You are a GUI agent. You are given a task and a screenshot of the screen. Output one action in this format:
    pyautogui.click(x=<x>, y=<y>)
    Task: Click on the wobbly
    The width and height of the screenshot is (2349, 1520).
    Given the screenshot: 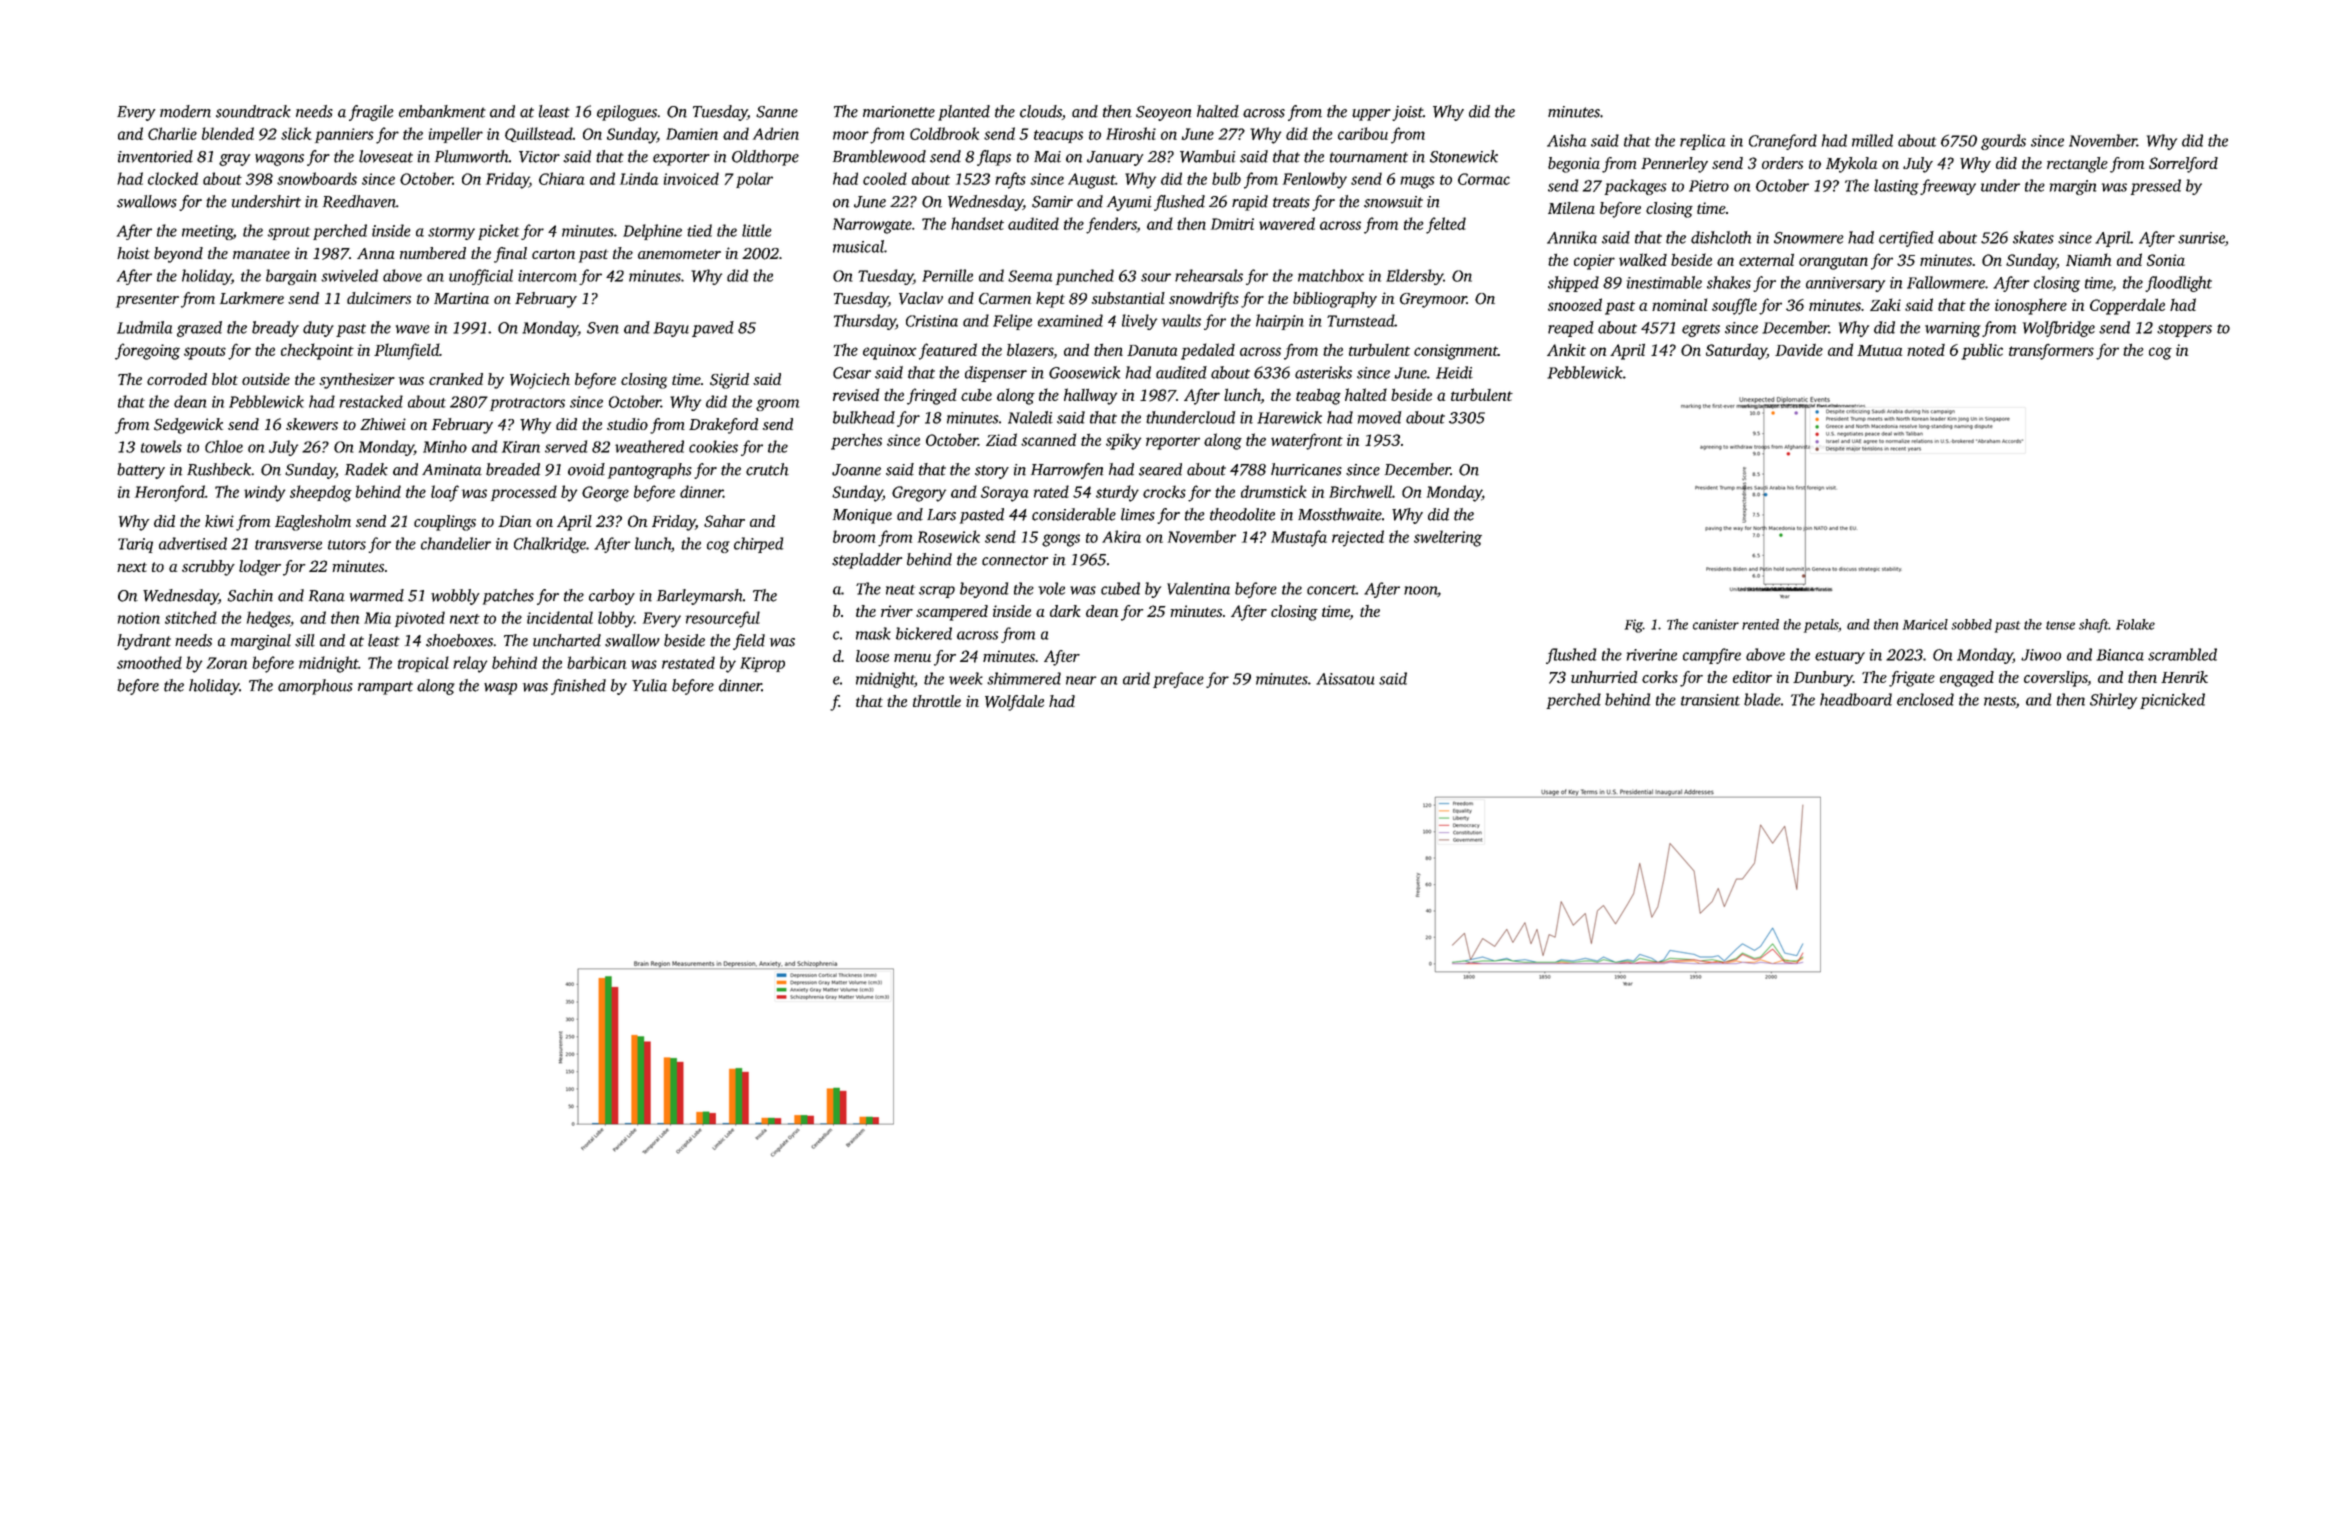 What is the action you would take?
    pyautogui.click(x=455, y=597)
